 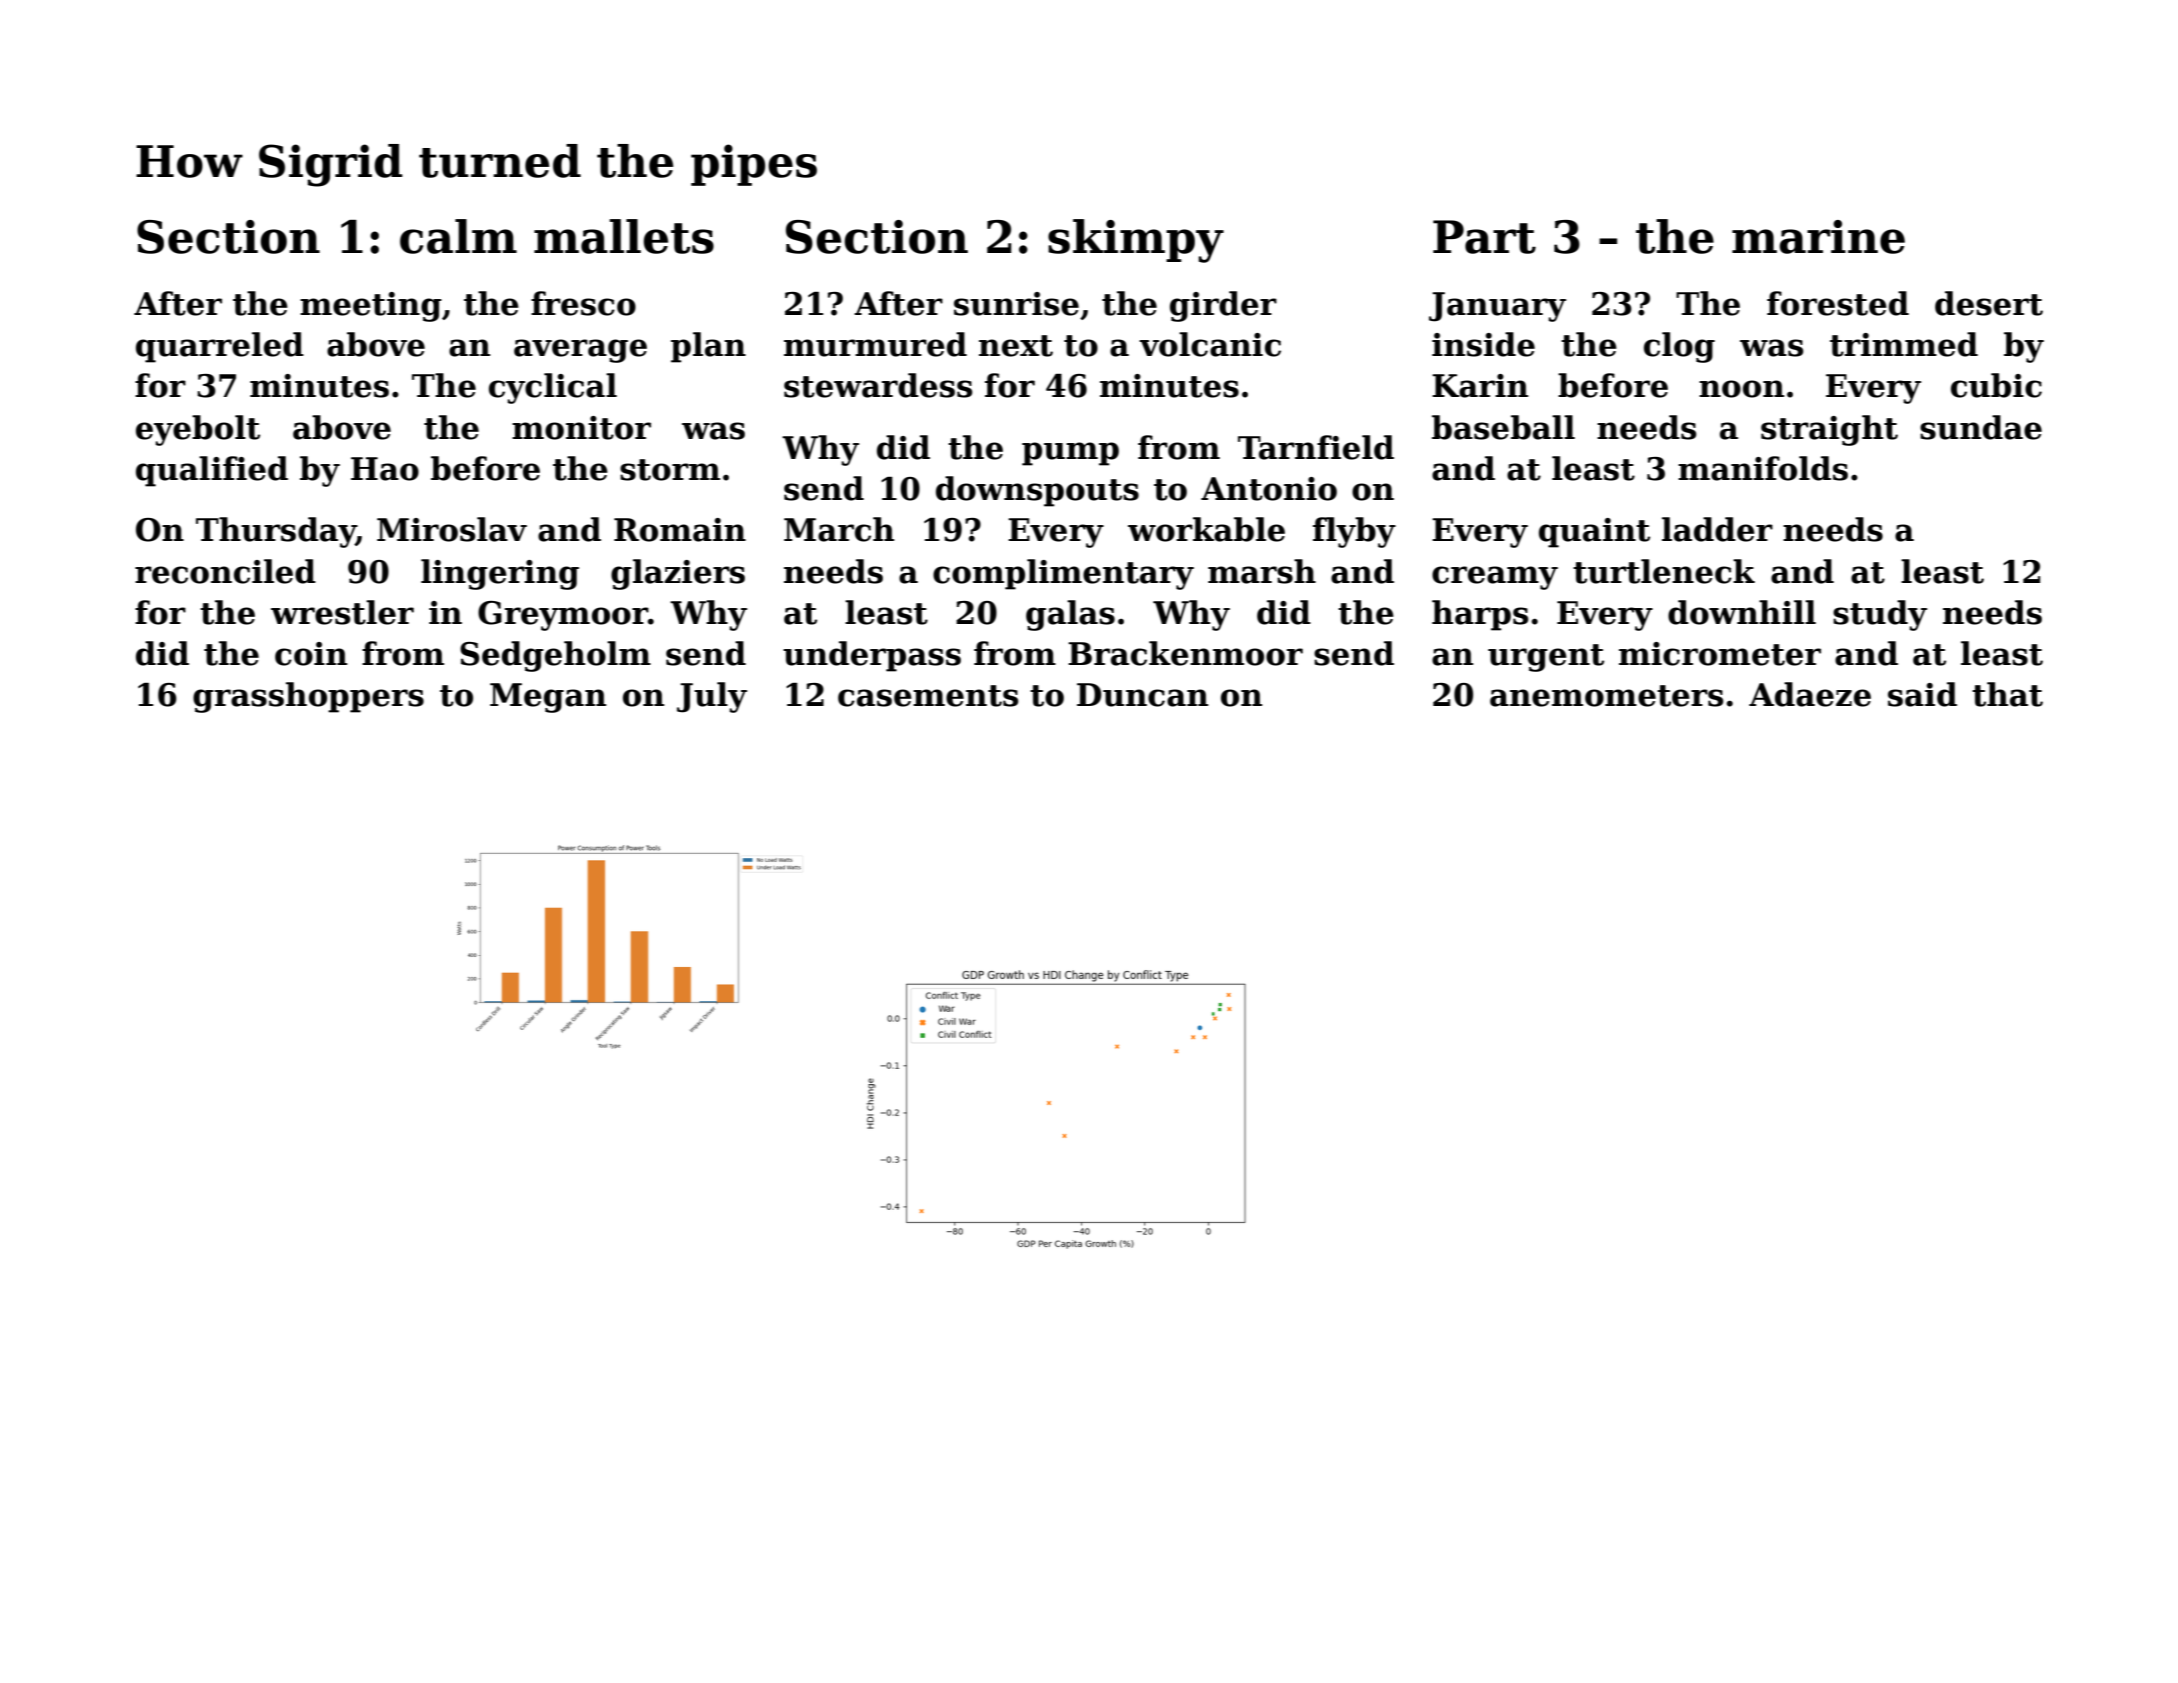 I want to click on harps, so click(x=1480, y=615).
